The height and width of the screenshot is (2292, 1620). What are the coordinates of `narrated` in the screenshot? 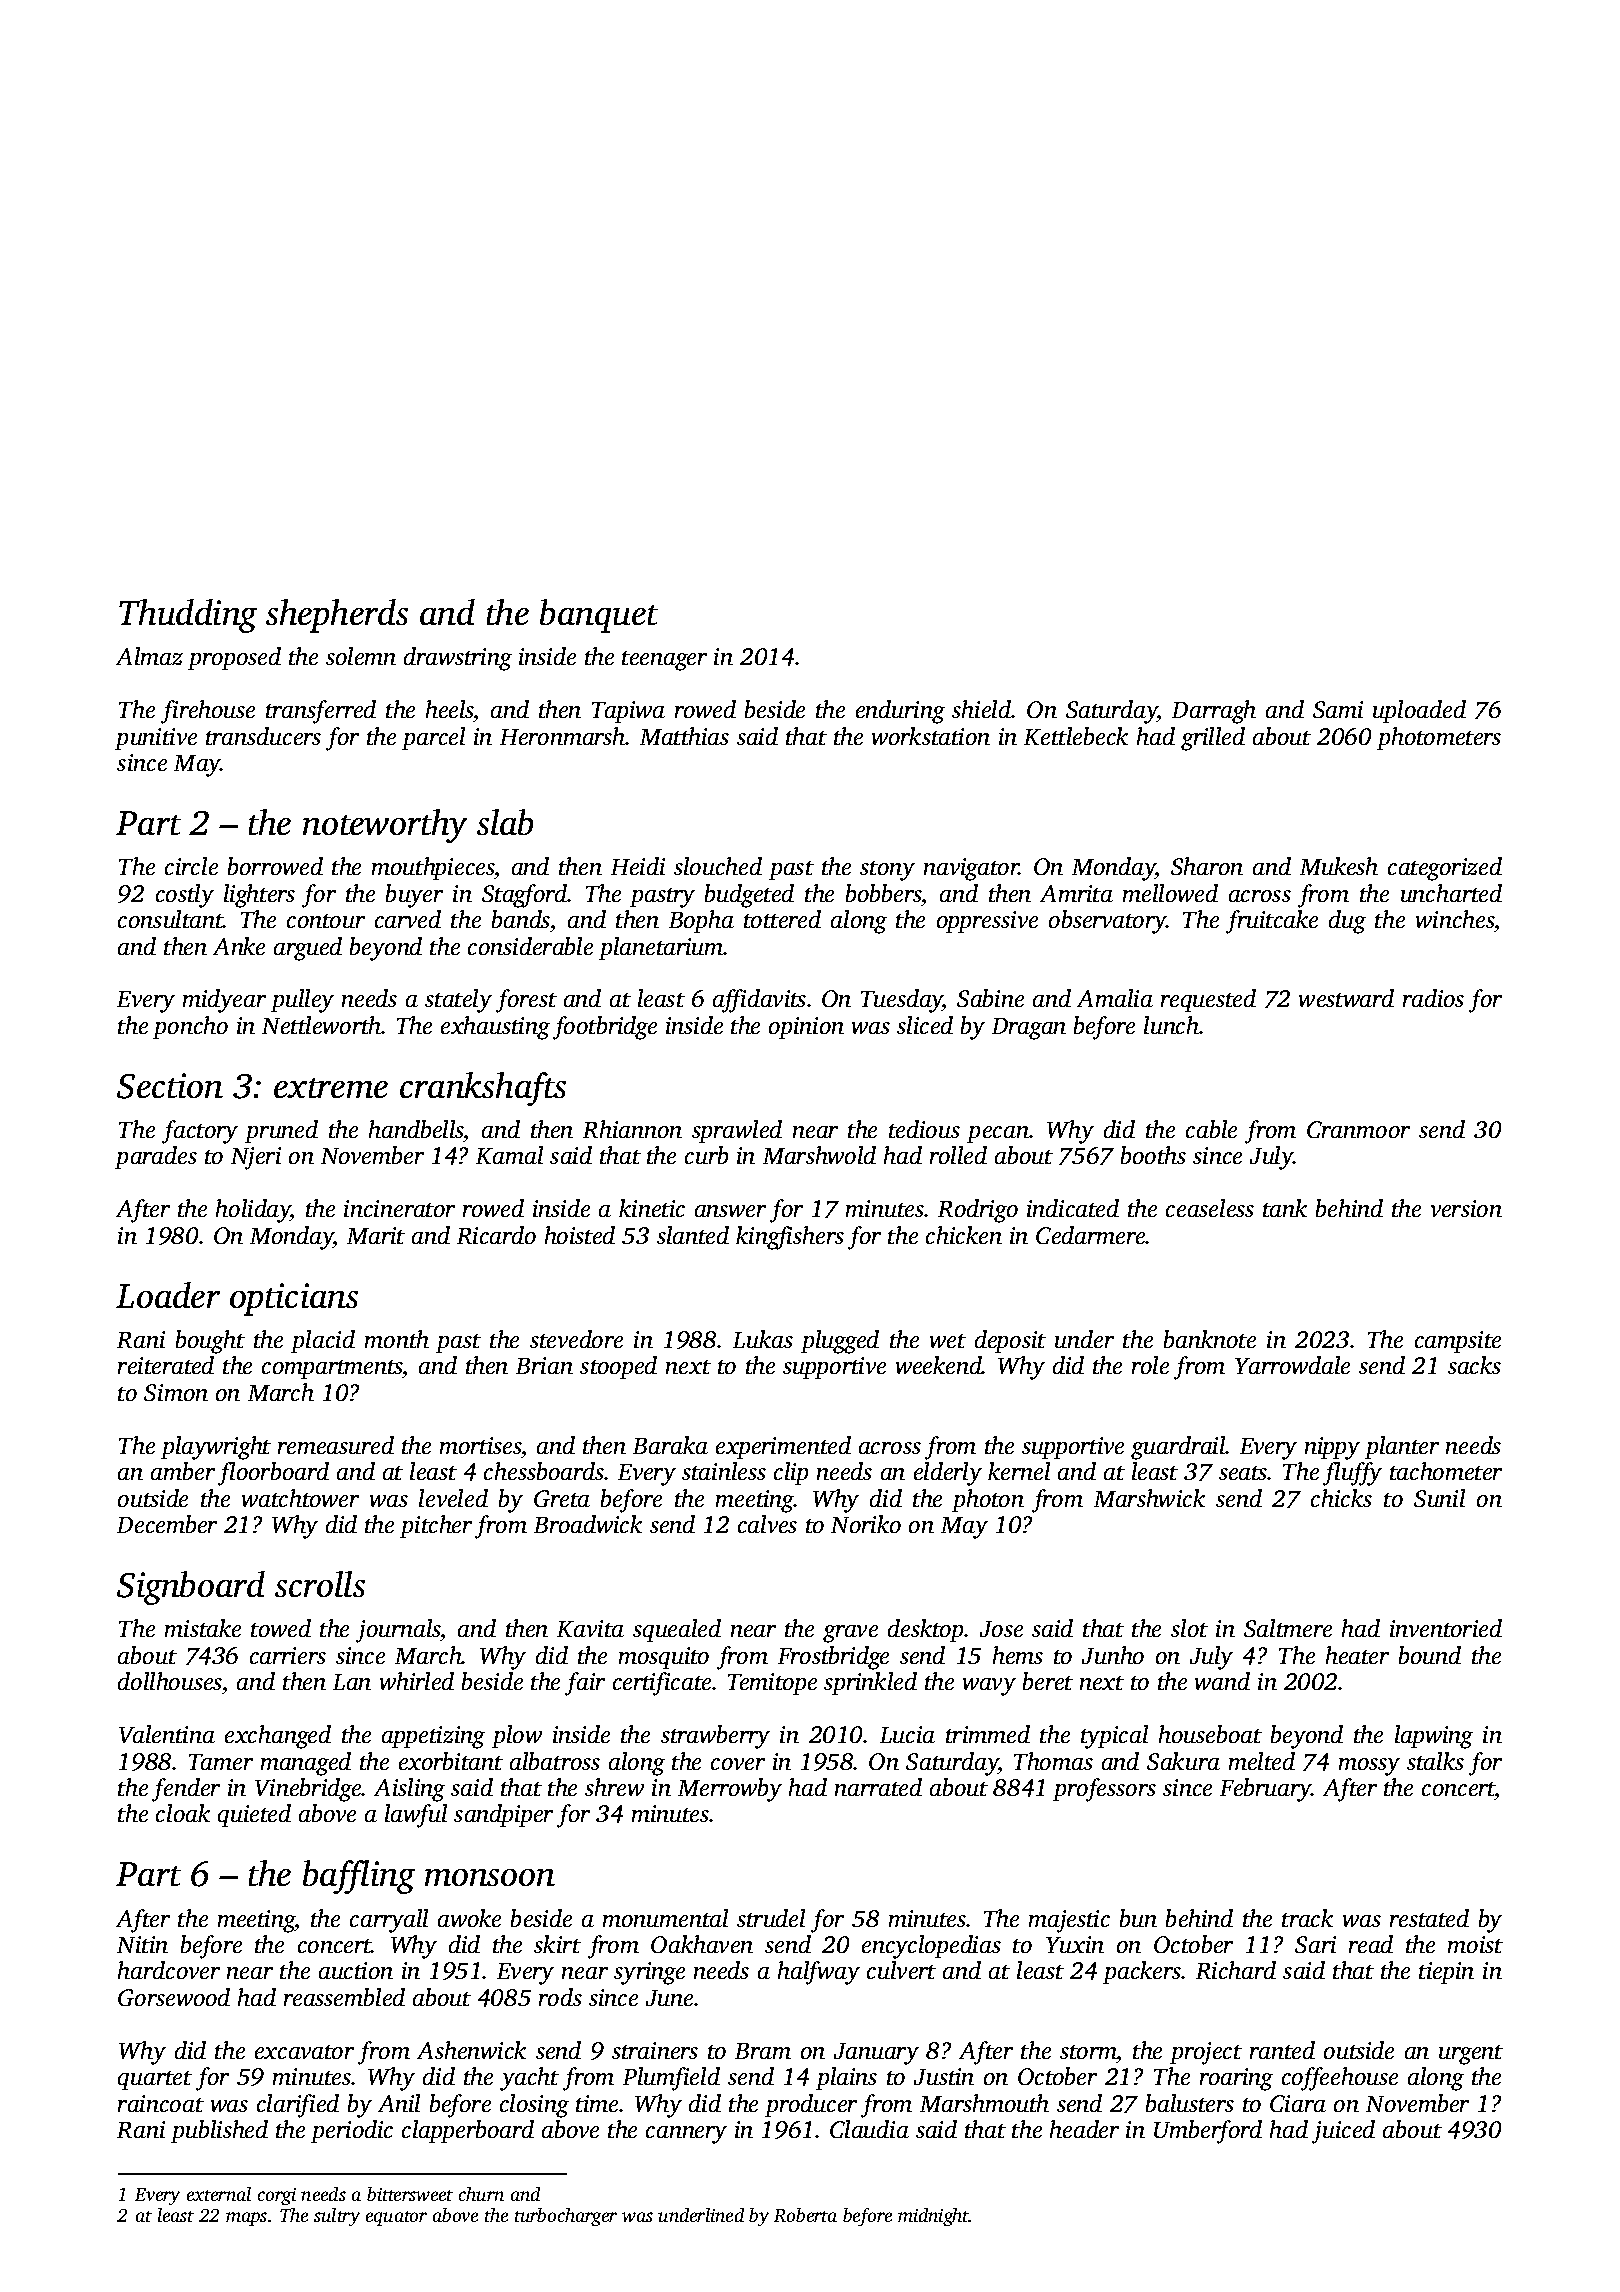 It's located at (878, 1787).
